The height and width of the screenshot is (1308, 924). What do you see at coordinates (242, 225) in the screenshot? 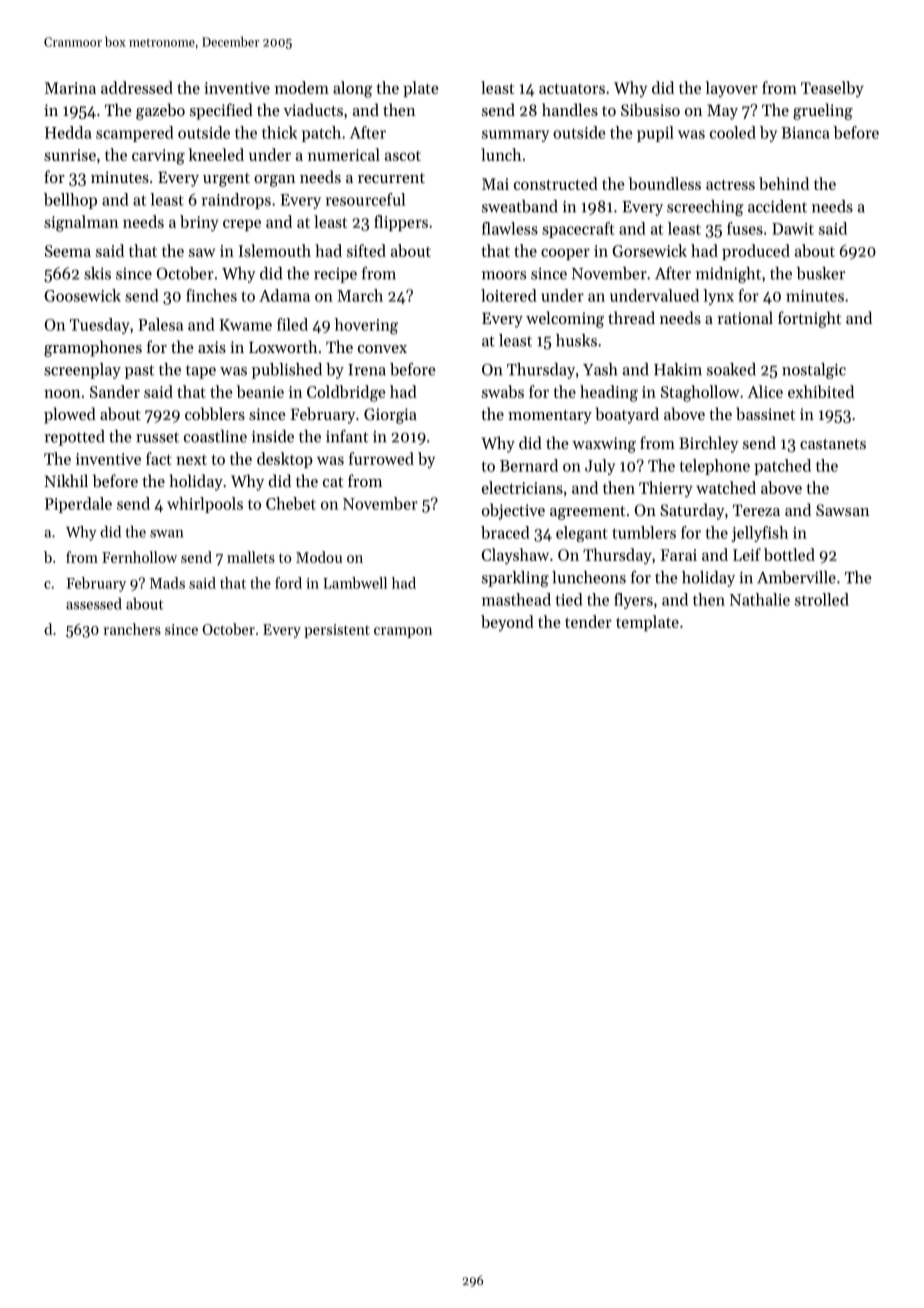
I see `crepe` at bounding box center [242, 225].
